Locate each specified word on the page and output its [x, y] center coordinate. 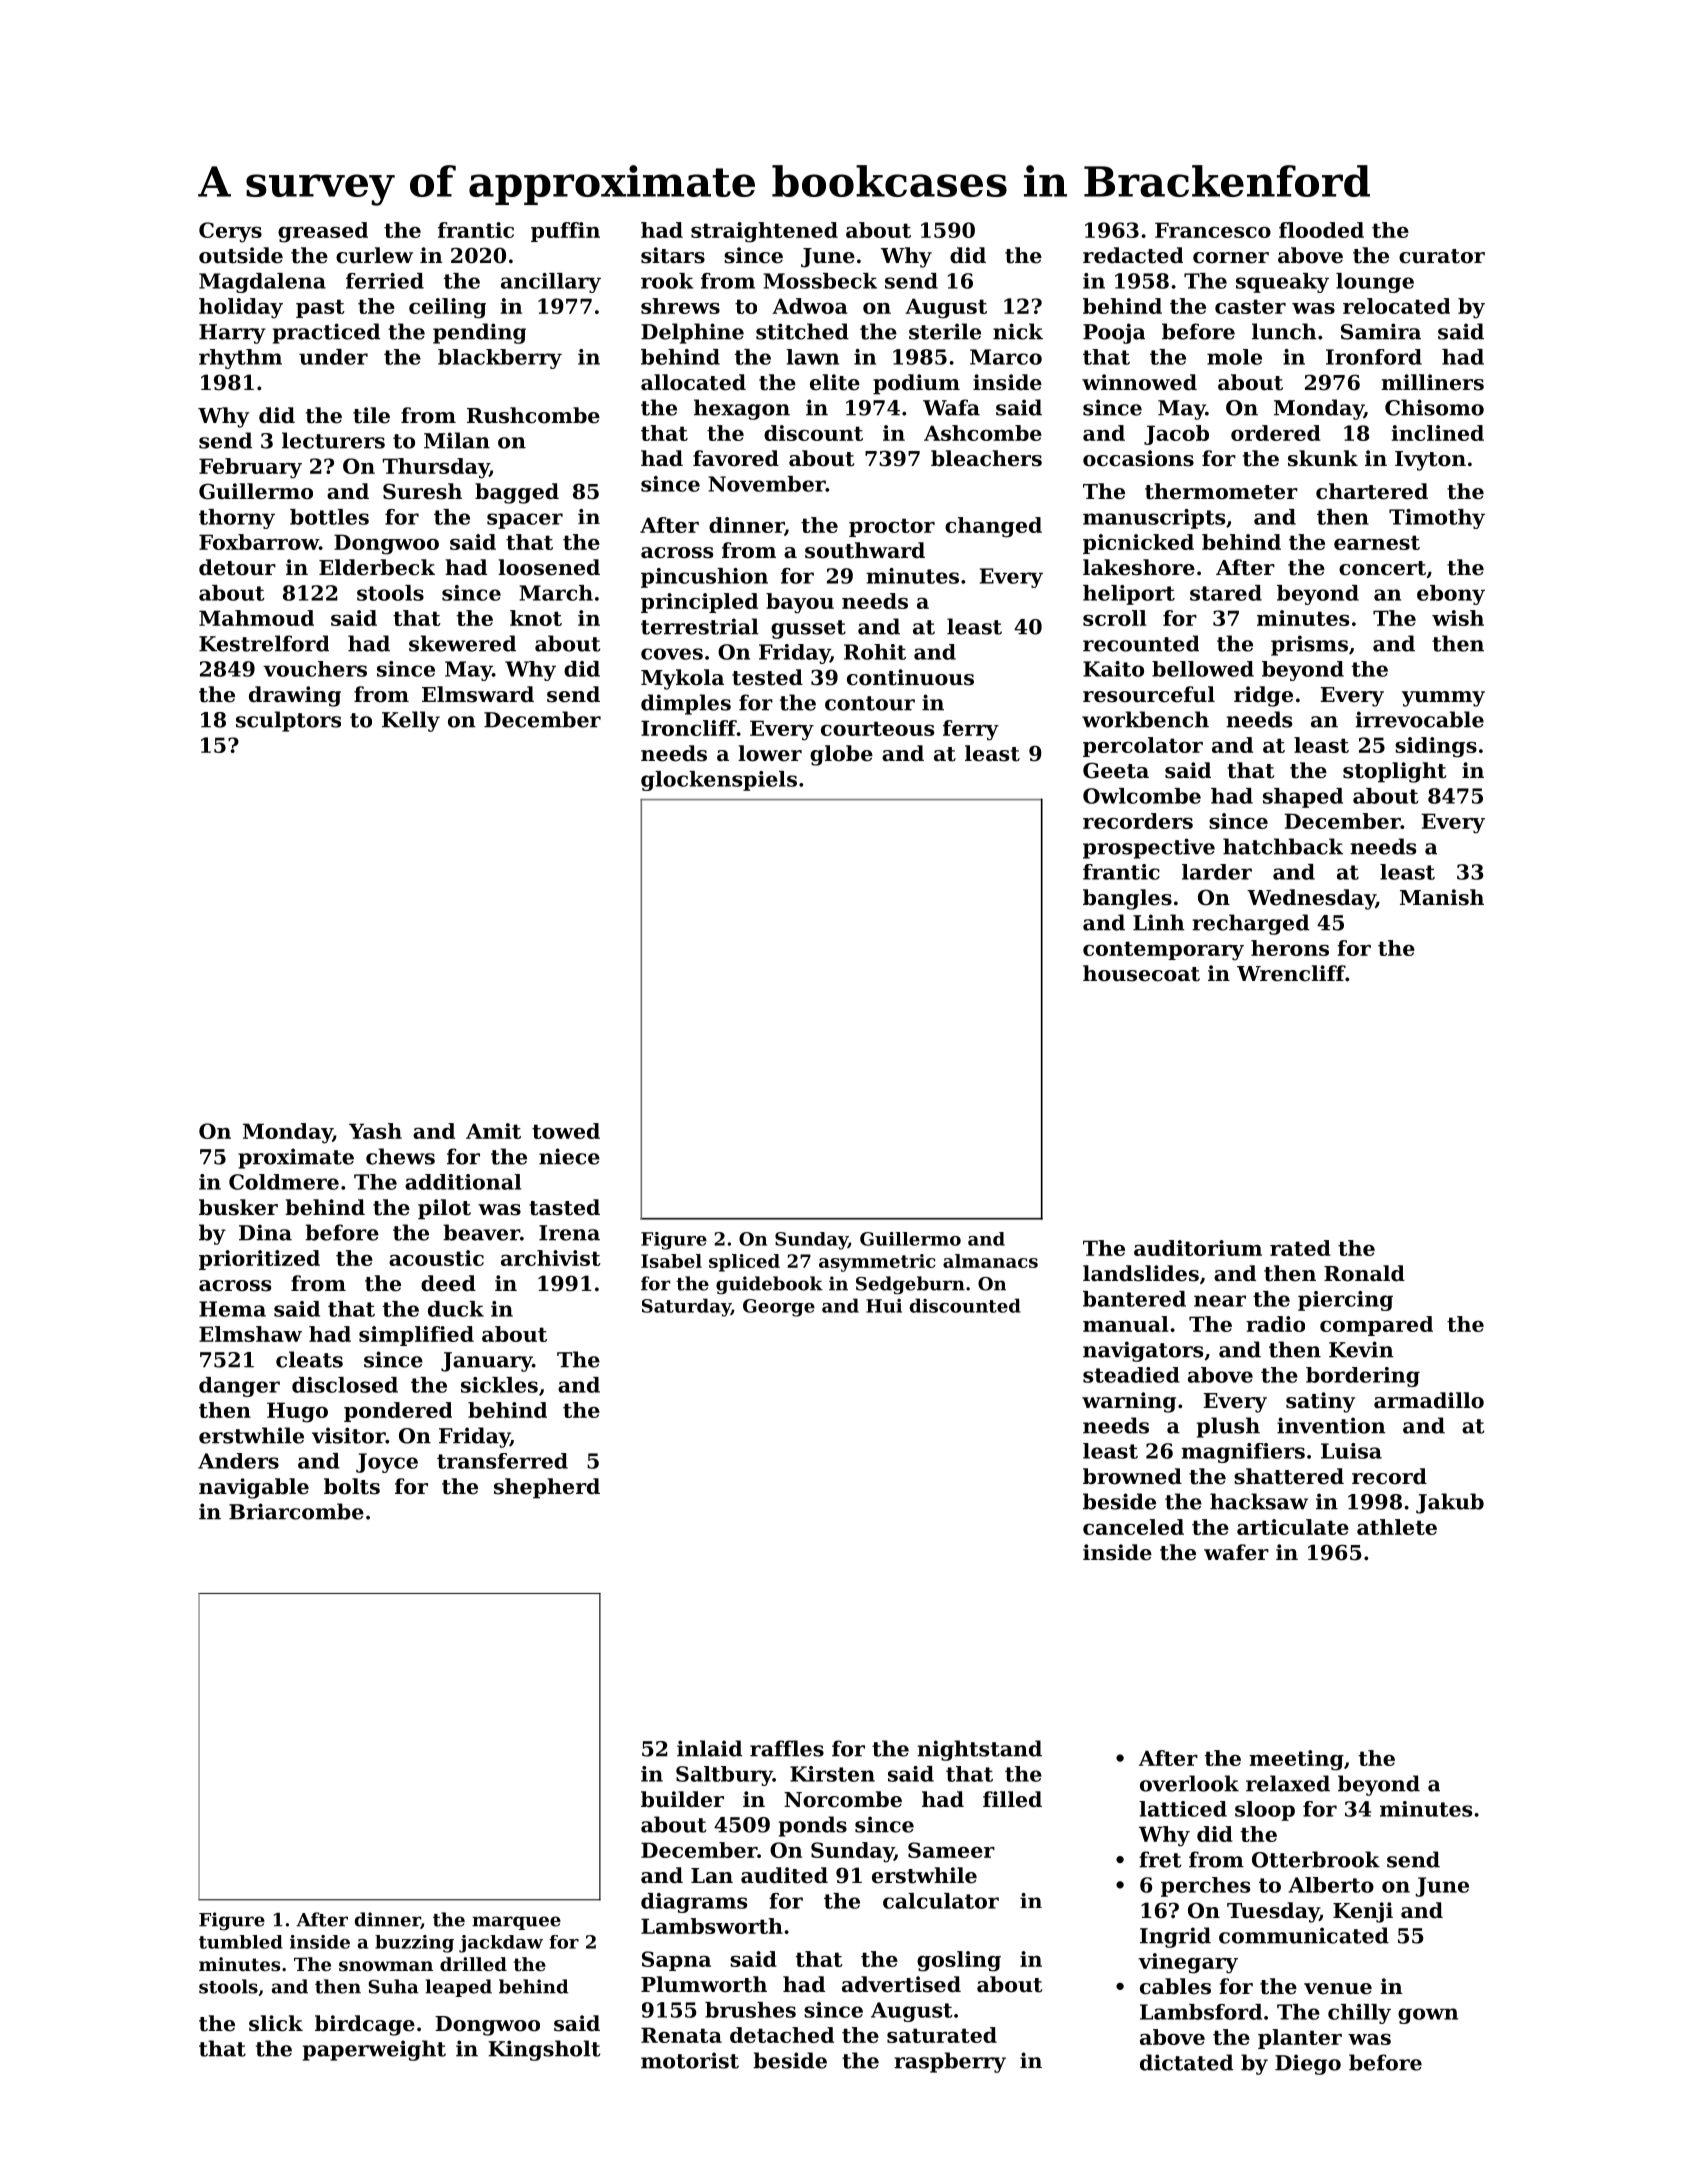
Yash [375, 1131]
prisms [1309, 645]
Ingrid [1175, 1937]
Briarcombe [296, 1511]
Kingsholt [544, 2050]
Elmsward [478, 694]
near [1220, 1301]
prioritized [259, 1260]
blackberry [500, 359]
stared [1226, 593]
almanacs [990, 1261]
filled [1012, 1799]
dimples [686, 704]
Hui [884, 1306]
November [767, 484]
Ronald [1364, 1273]
